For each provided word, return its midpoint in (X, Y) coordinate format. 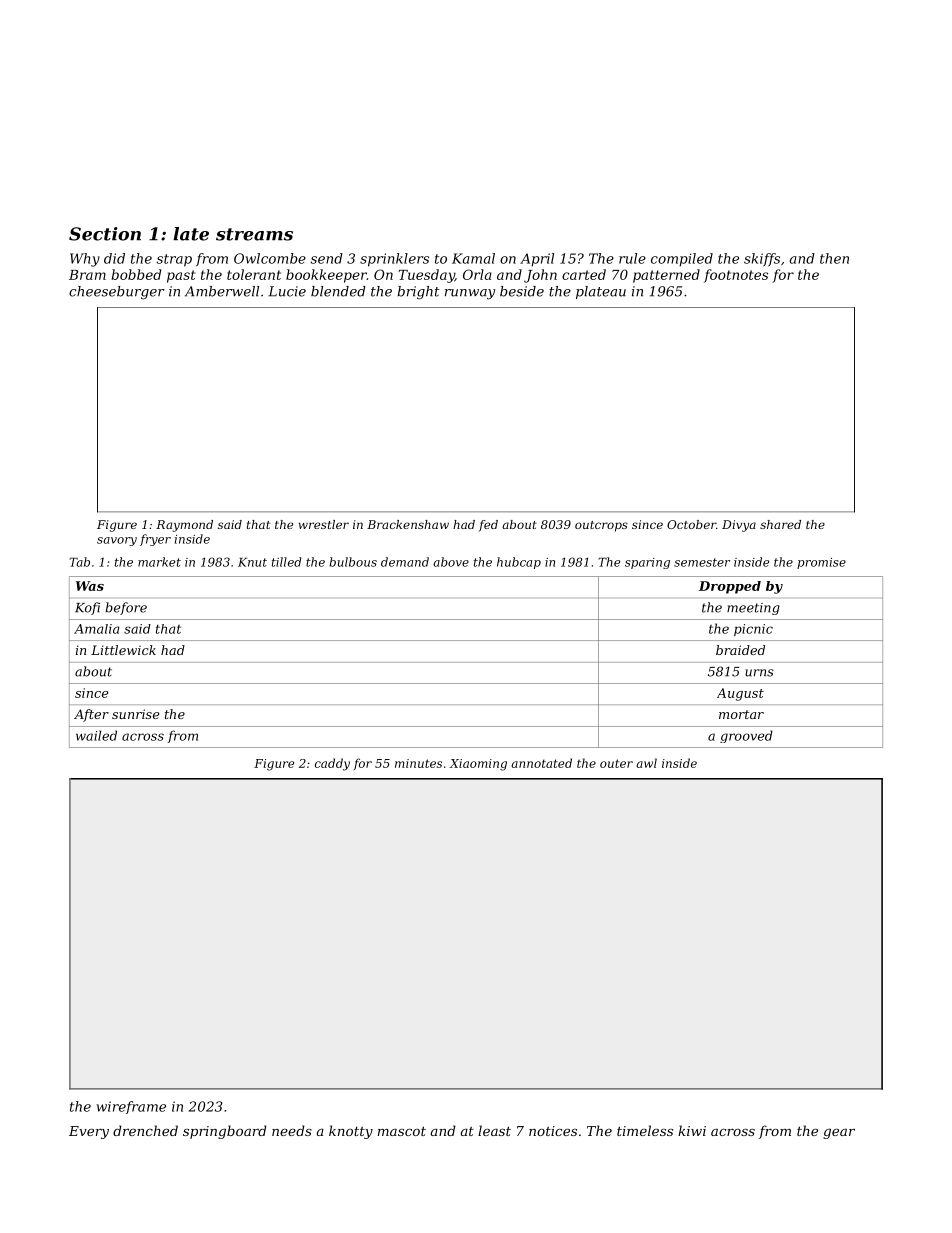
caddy (332, 764)
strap (174, 260)
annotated (541, 763)
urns (759, 673)
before (126, 608)
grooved (746, 736)
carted (584, 274)
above (451, 562)
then (834, 258)
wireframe (131, 1107)
